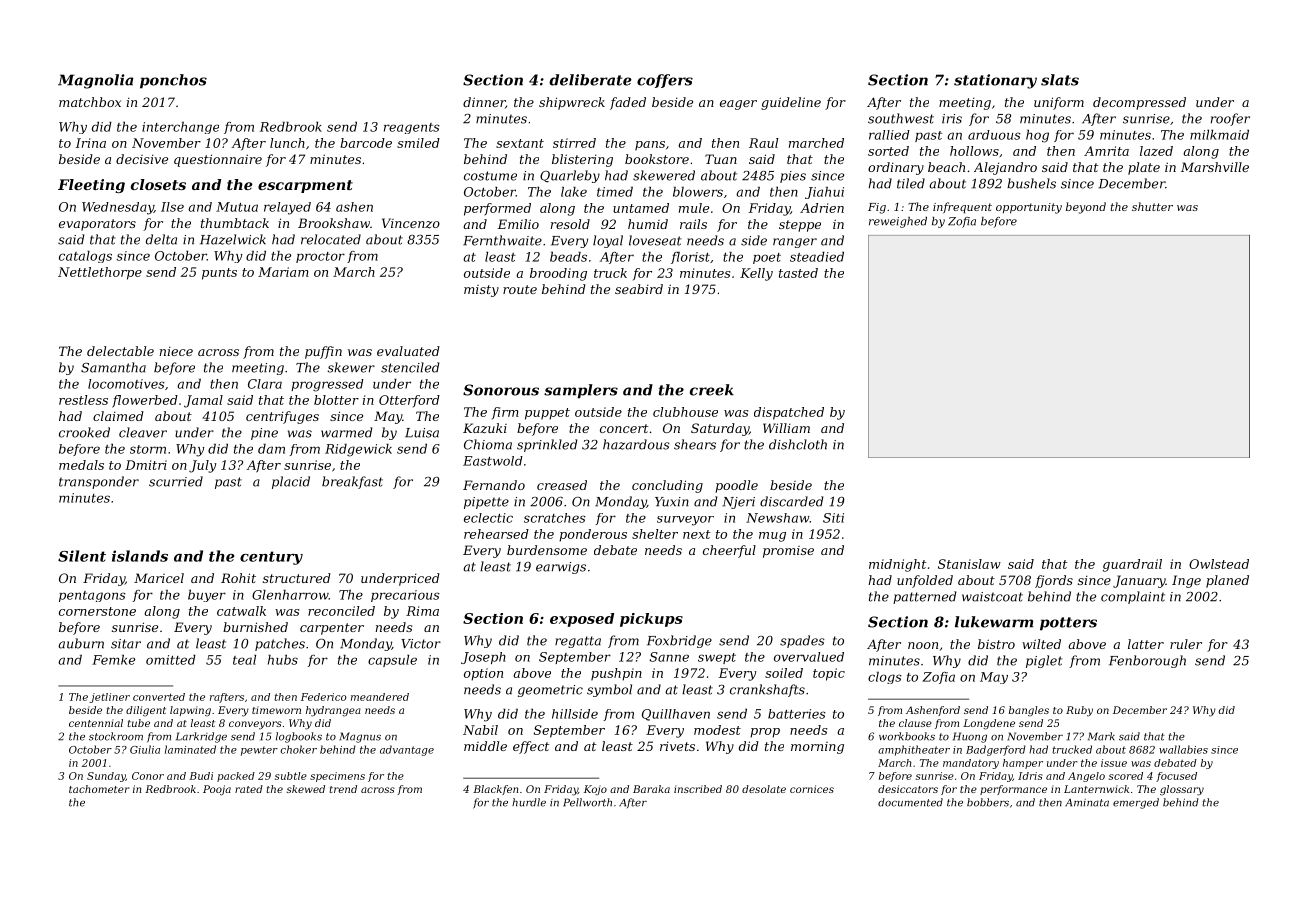 This document has height=924, width=1308. What do you see at coordinates (696, 534) in the document?
I see `next` at bounding box center [696, 534].
